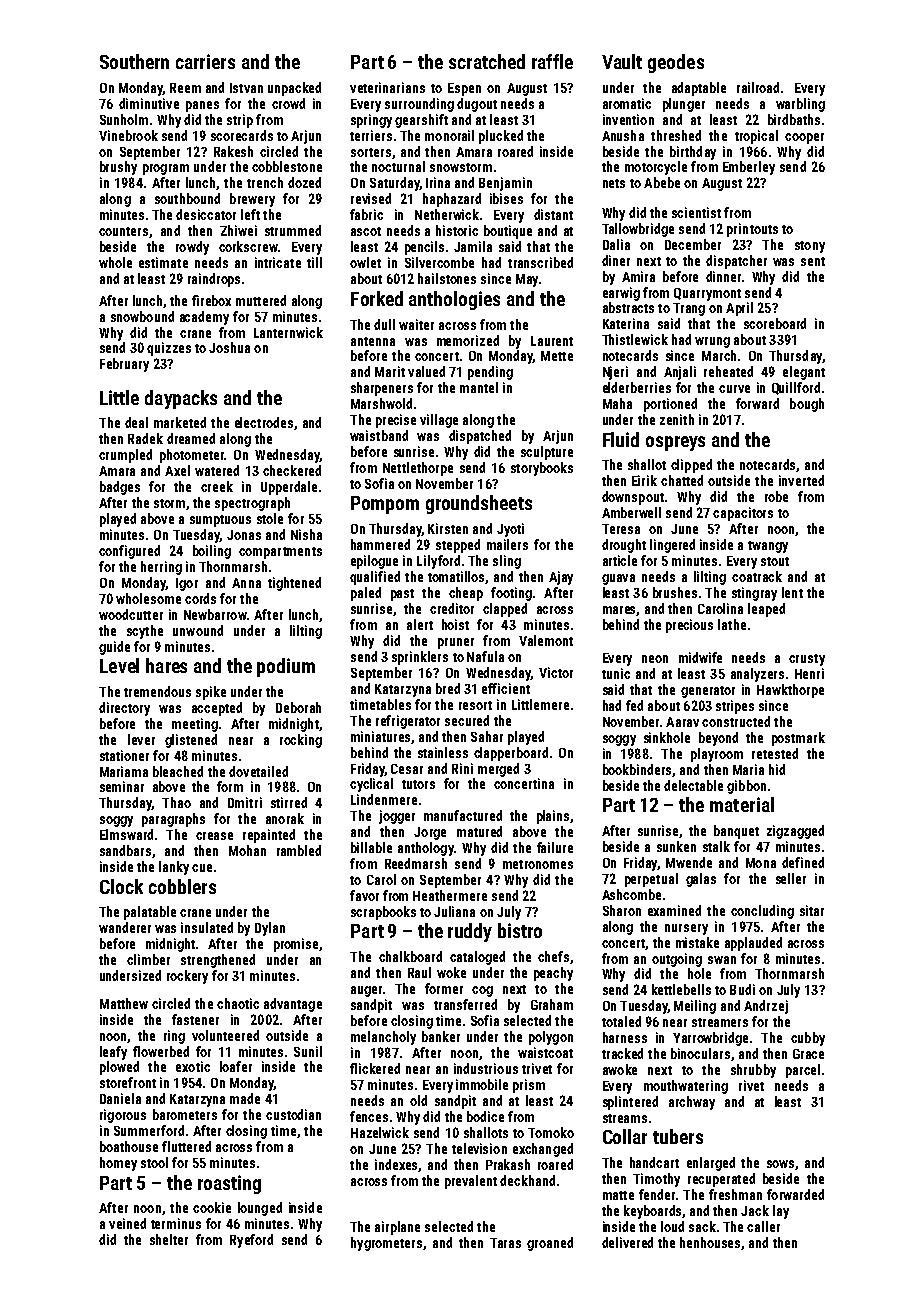 The width and height of the screenshot is (924, 1308). I want to click on veterinarians, so click(387, 87).
